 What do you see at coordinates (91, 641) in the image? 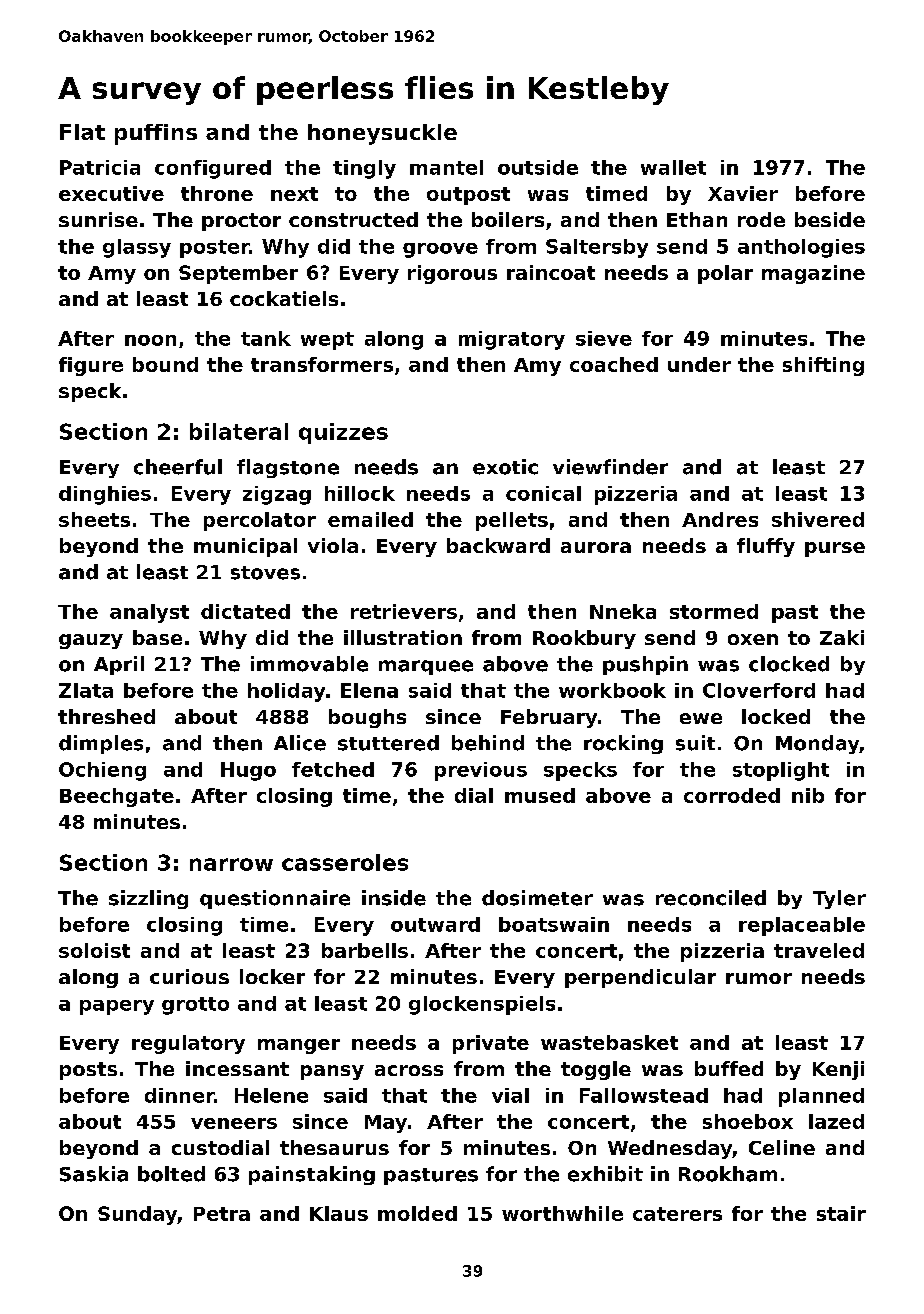
I see `gauzy` at bounding box center [91, 641].
